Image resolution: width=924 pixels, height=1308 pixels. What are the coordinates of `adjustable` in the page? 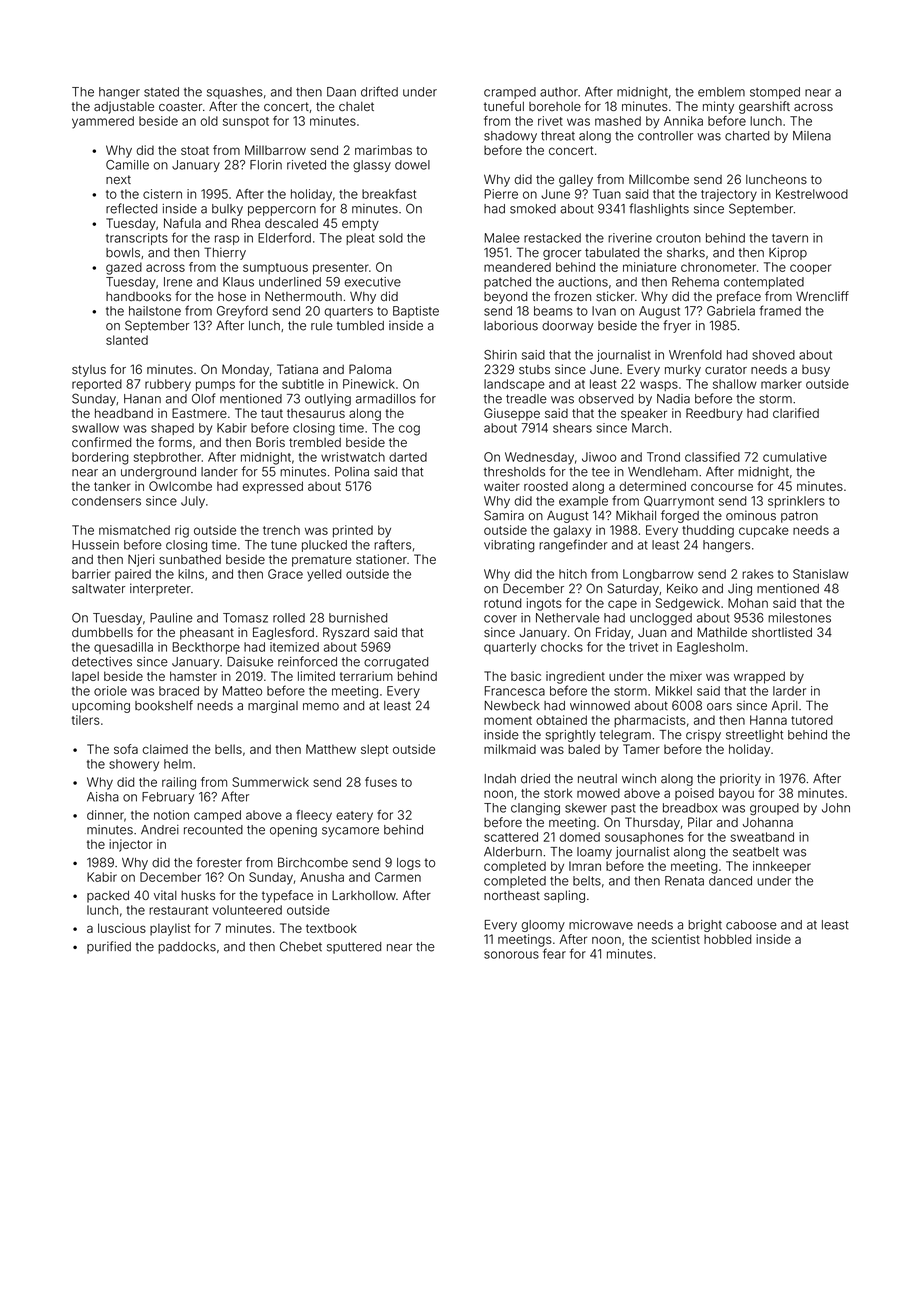 It's located at (124, 107).
